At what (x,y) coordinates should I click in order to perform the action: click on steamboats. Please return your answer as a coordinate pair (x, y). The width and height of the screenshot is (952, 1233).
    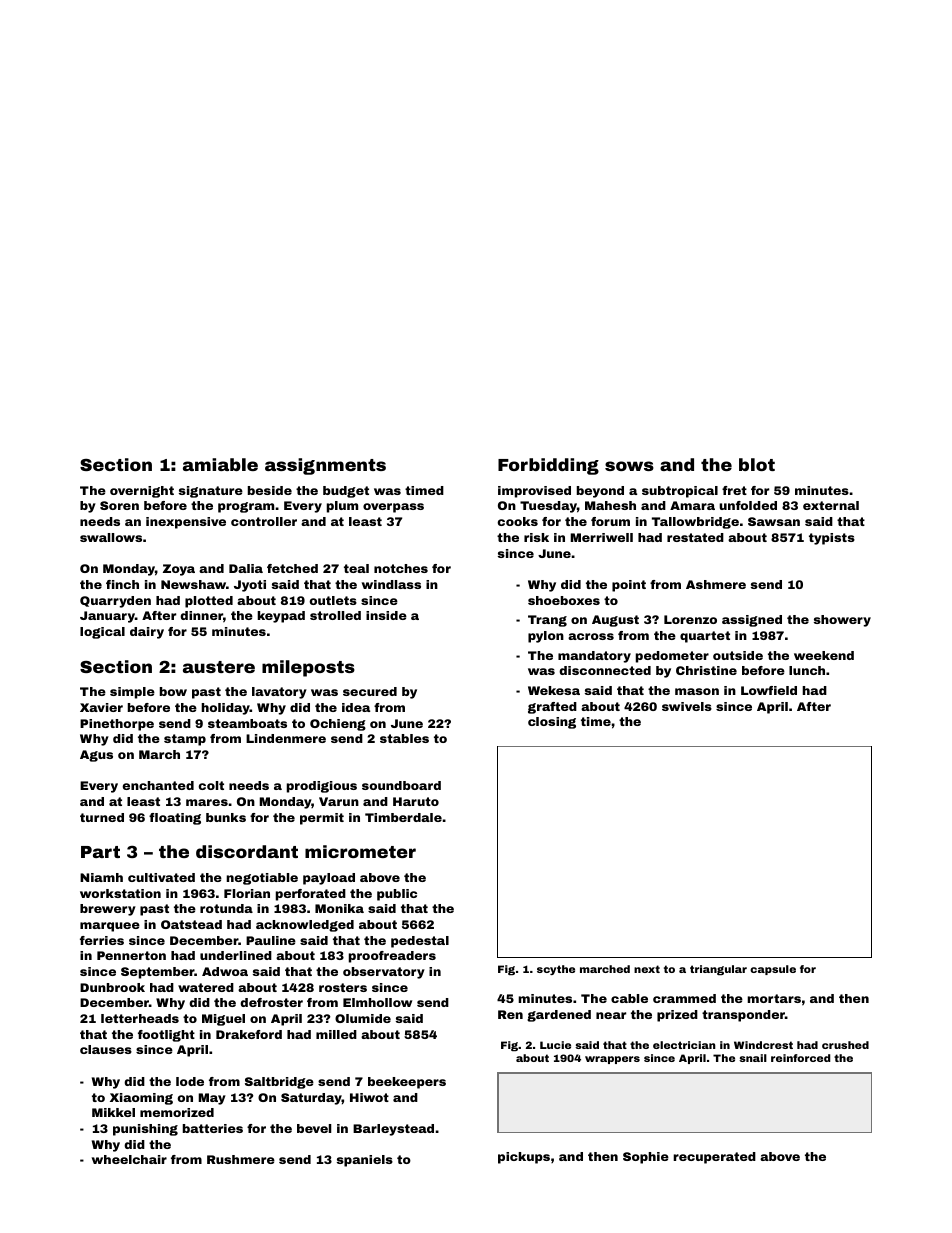
    Looking at the image, I should click on (247, 723).
